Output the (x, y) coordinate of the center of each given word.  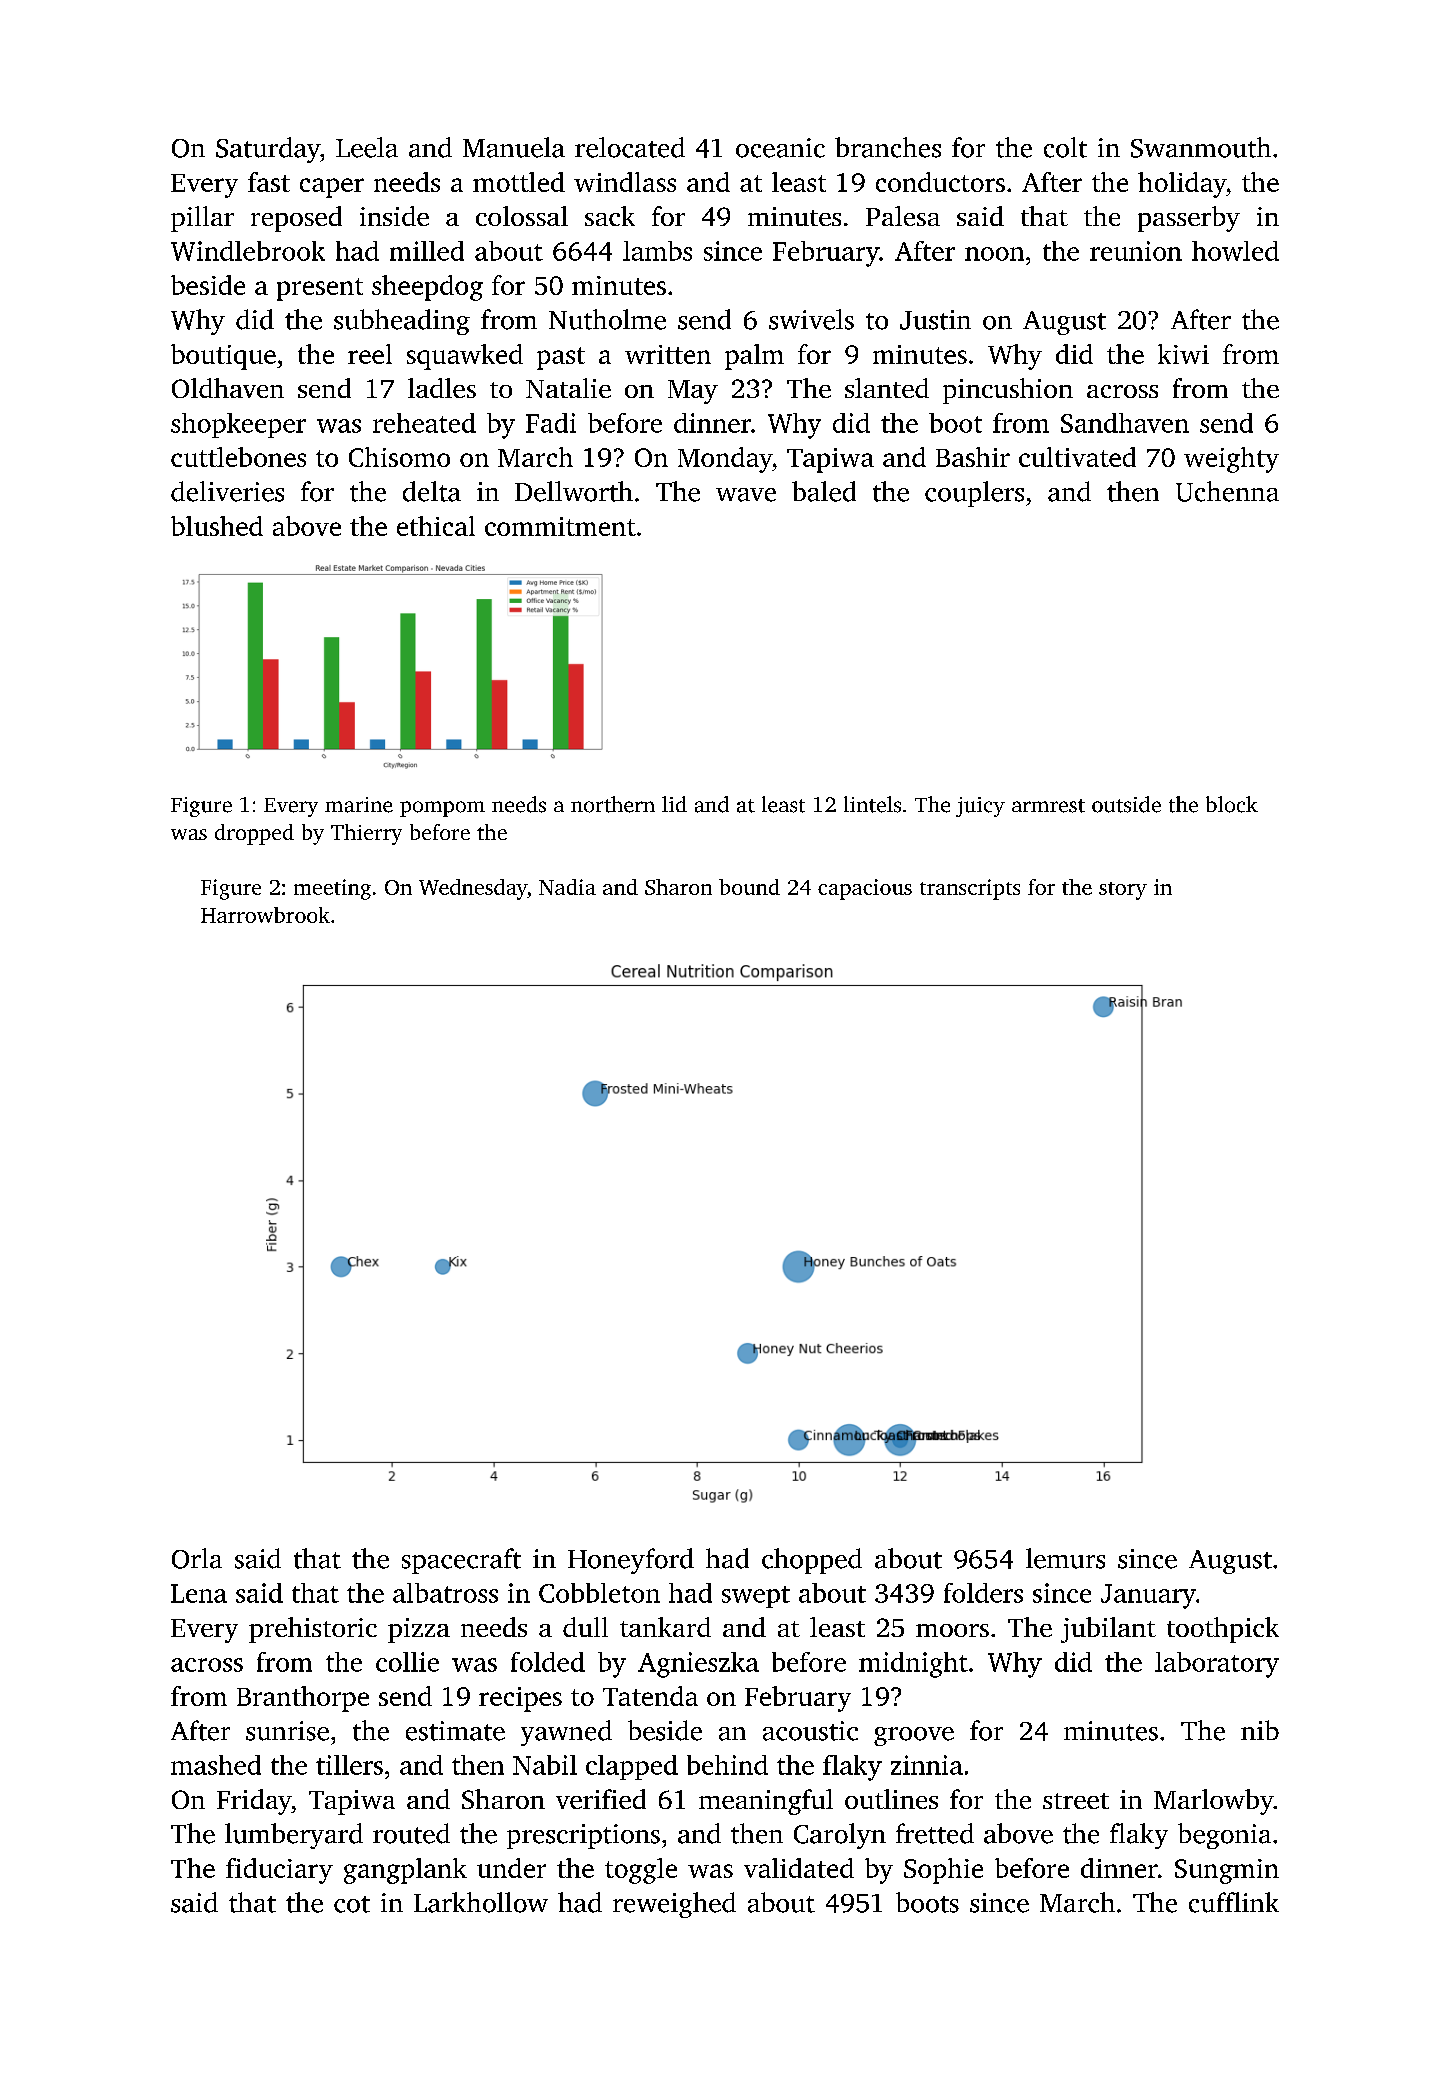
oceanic (780, 148)
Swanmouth (1201, 147)
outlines (891, 1799)
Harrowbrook (265, 915)
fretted (935, 1833)
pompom (442, 809)
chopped (812, 1561)
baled (824, 491)
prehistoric (313, 1630)
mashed (216, 1765)
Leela (367, 147)
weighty (1231, 460)
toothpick (1223, 1630)
